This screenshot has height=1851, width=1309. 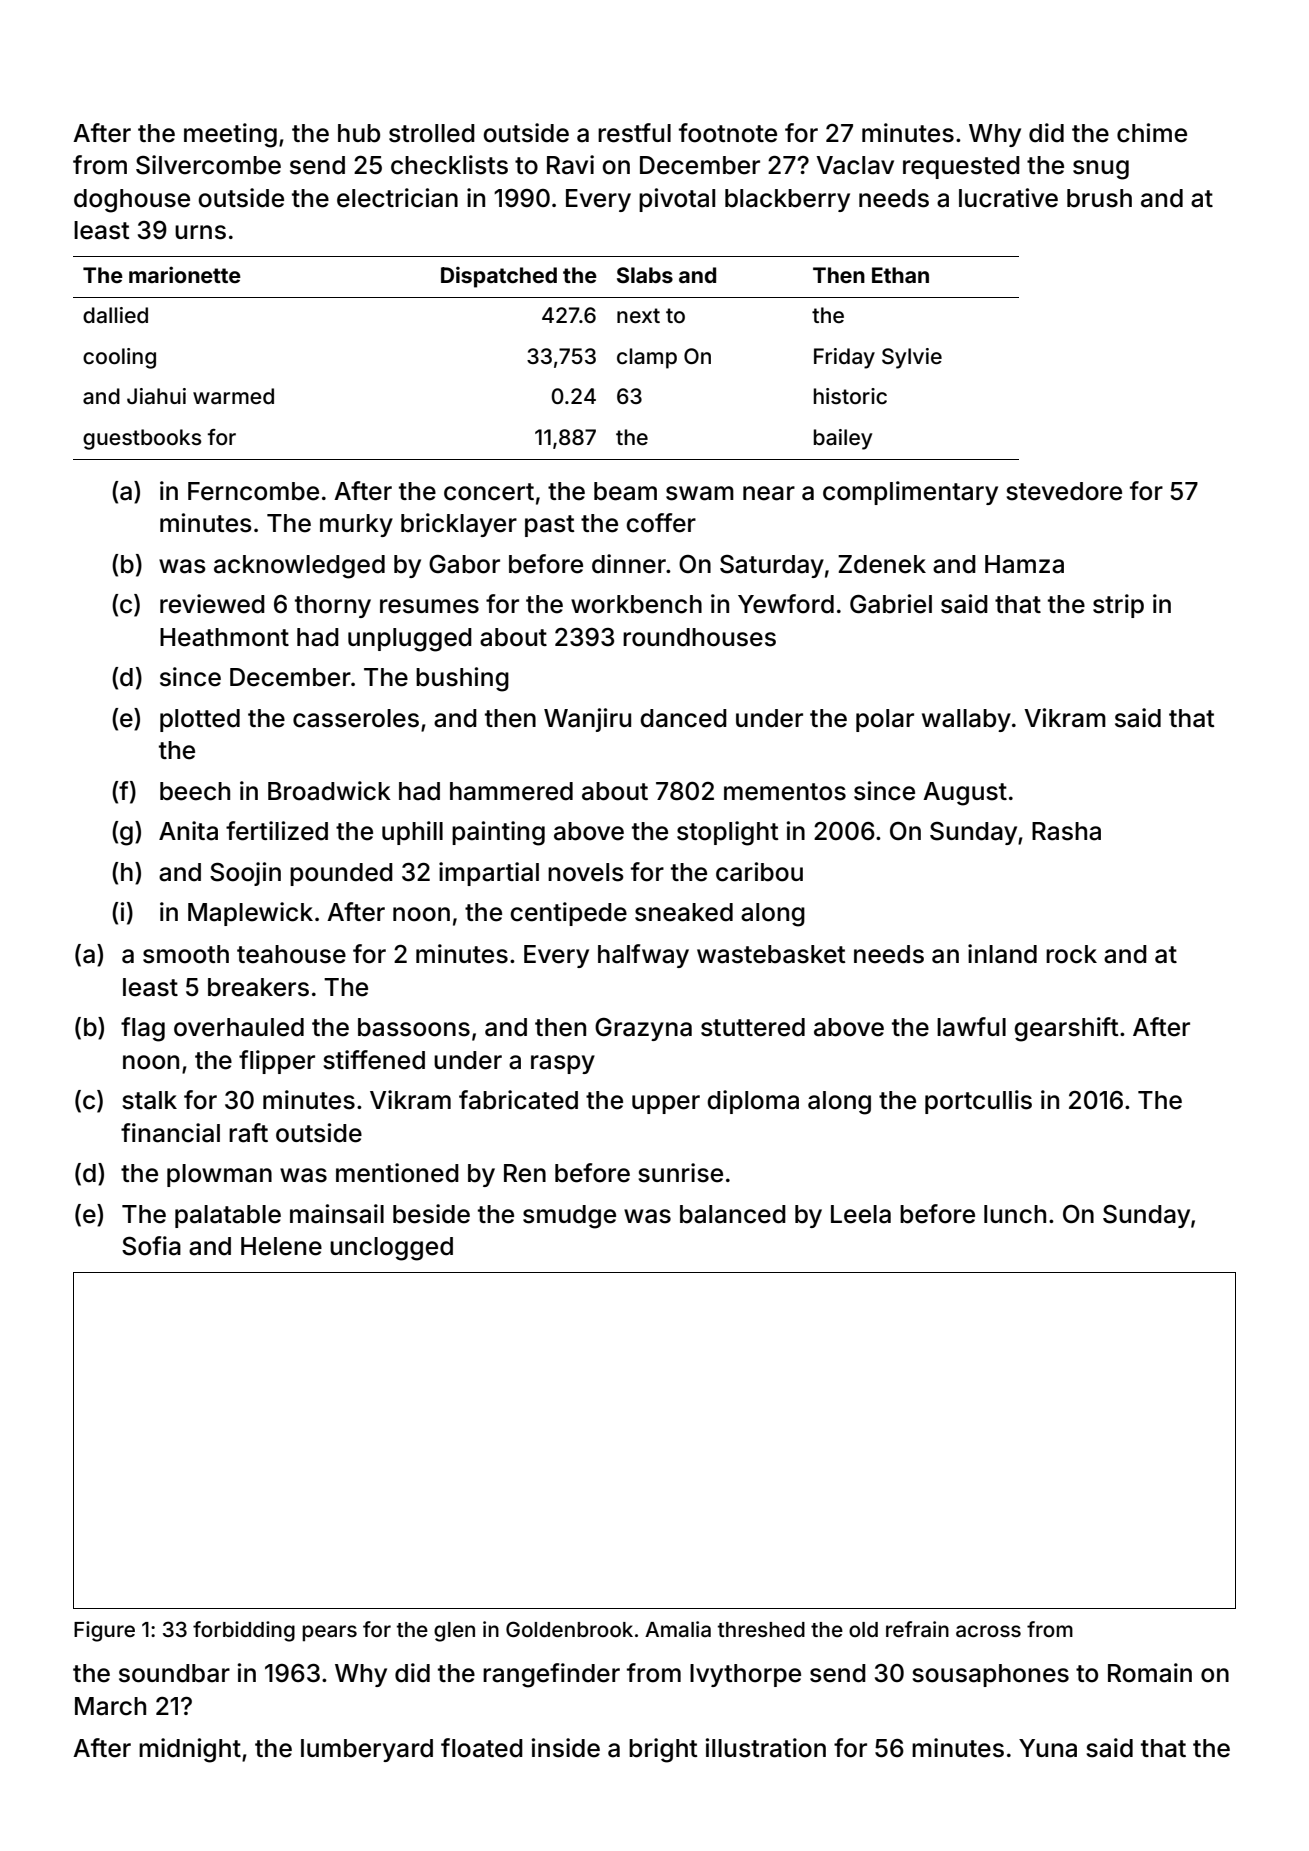 I want to click on Heathmont, so click(x=224, y=637).
